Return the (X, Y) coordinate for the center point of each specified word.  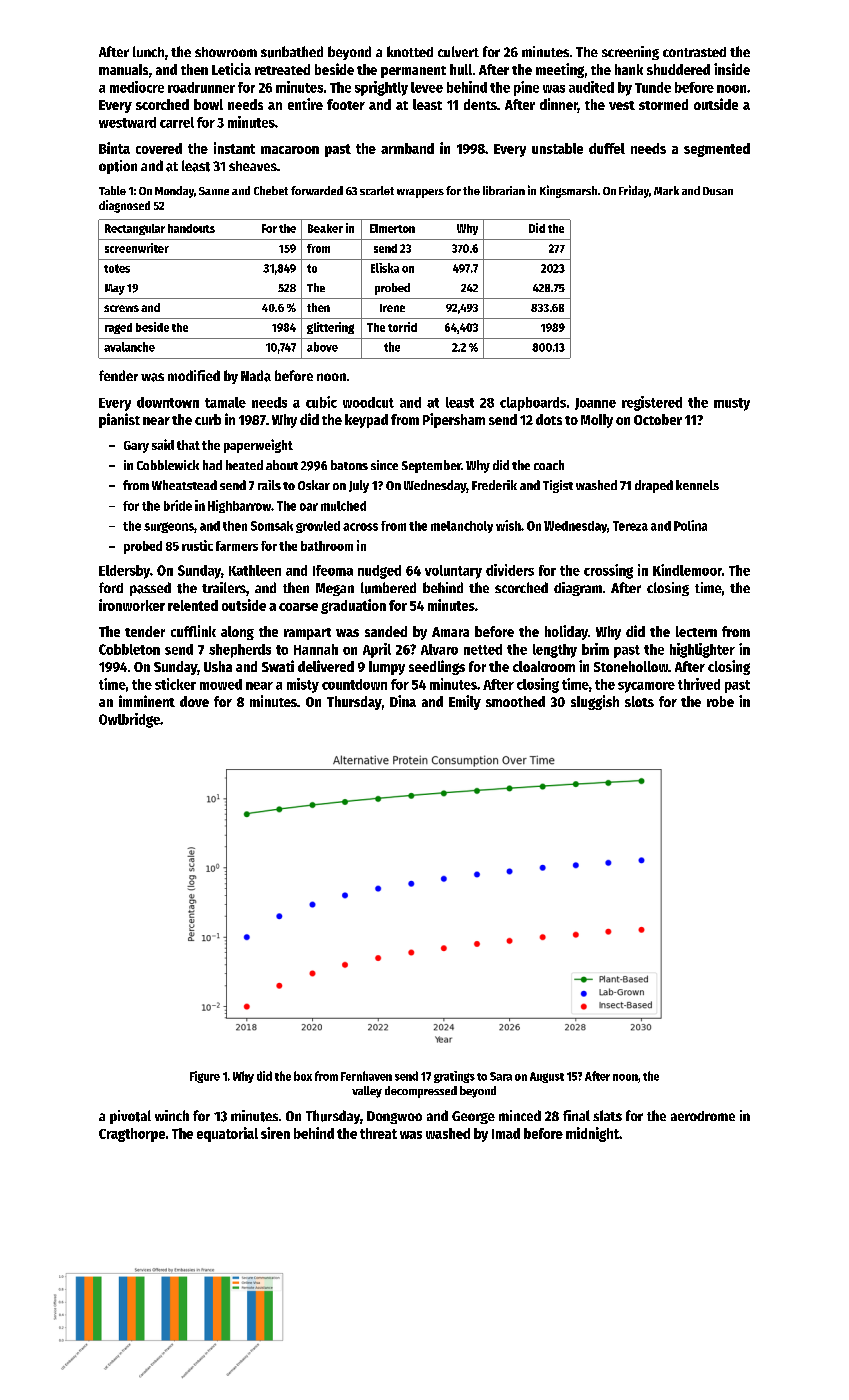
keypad (366, 421)
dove (194, 701)
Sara (501, 1076)
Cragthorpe (132, 1135)
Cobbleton (129, 649)
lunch (148, 51)
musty (732, 404)
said (163, 444)
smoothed (515, 701)
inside (732, 69)
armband (407, 148)
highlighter (702, 650)
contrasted (694, 52)
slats (607, 1115)
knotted (410, 51)
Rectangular (135, 229)
